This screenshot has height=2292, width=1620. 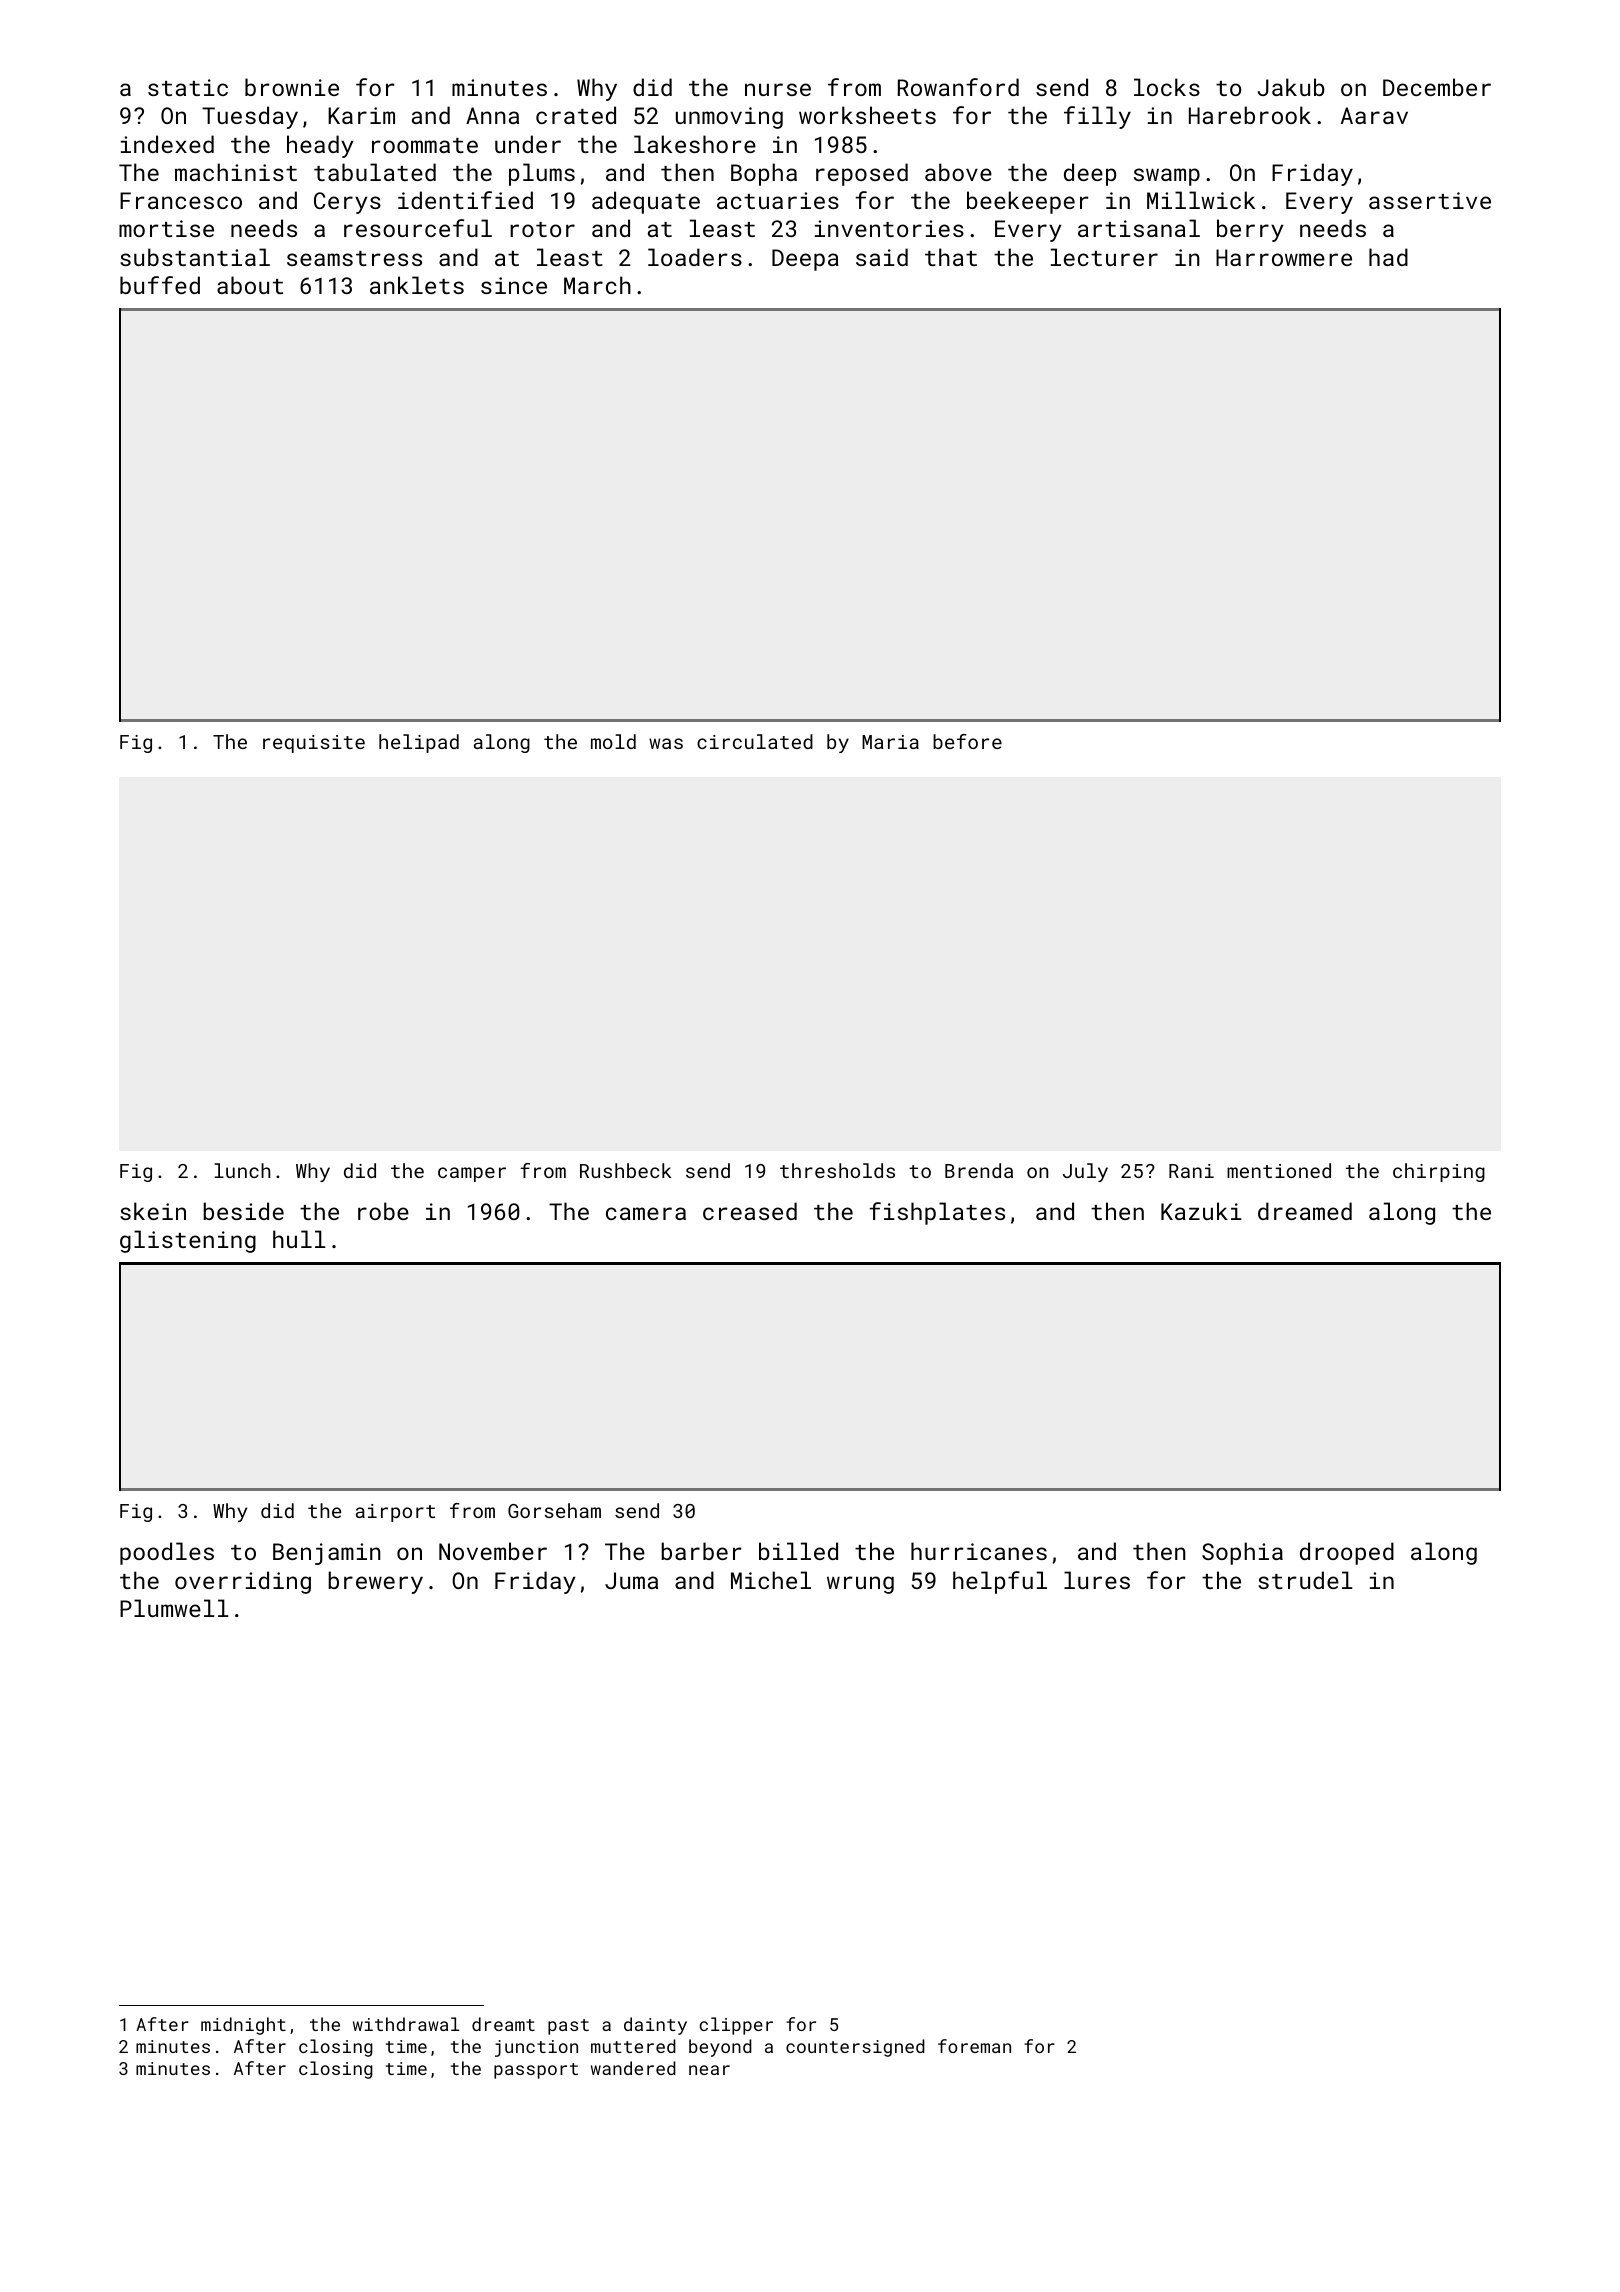 What do you see at coordinates (167, 1553) in the screenshot?
I see `poodles` at bounding box center [167, 1553].
